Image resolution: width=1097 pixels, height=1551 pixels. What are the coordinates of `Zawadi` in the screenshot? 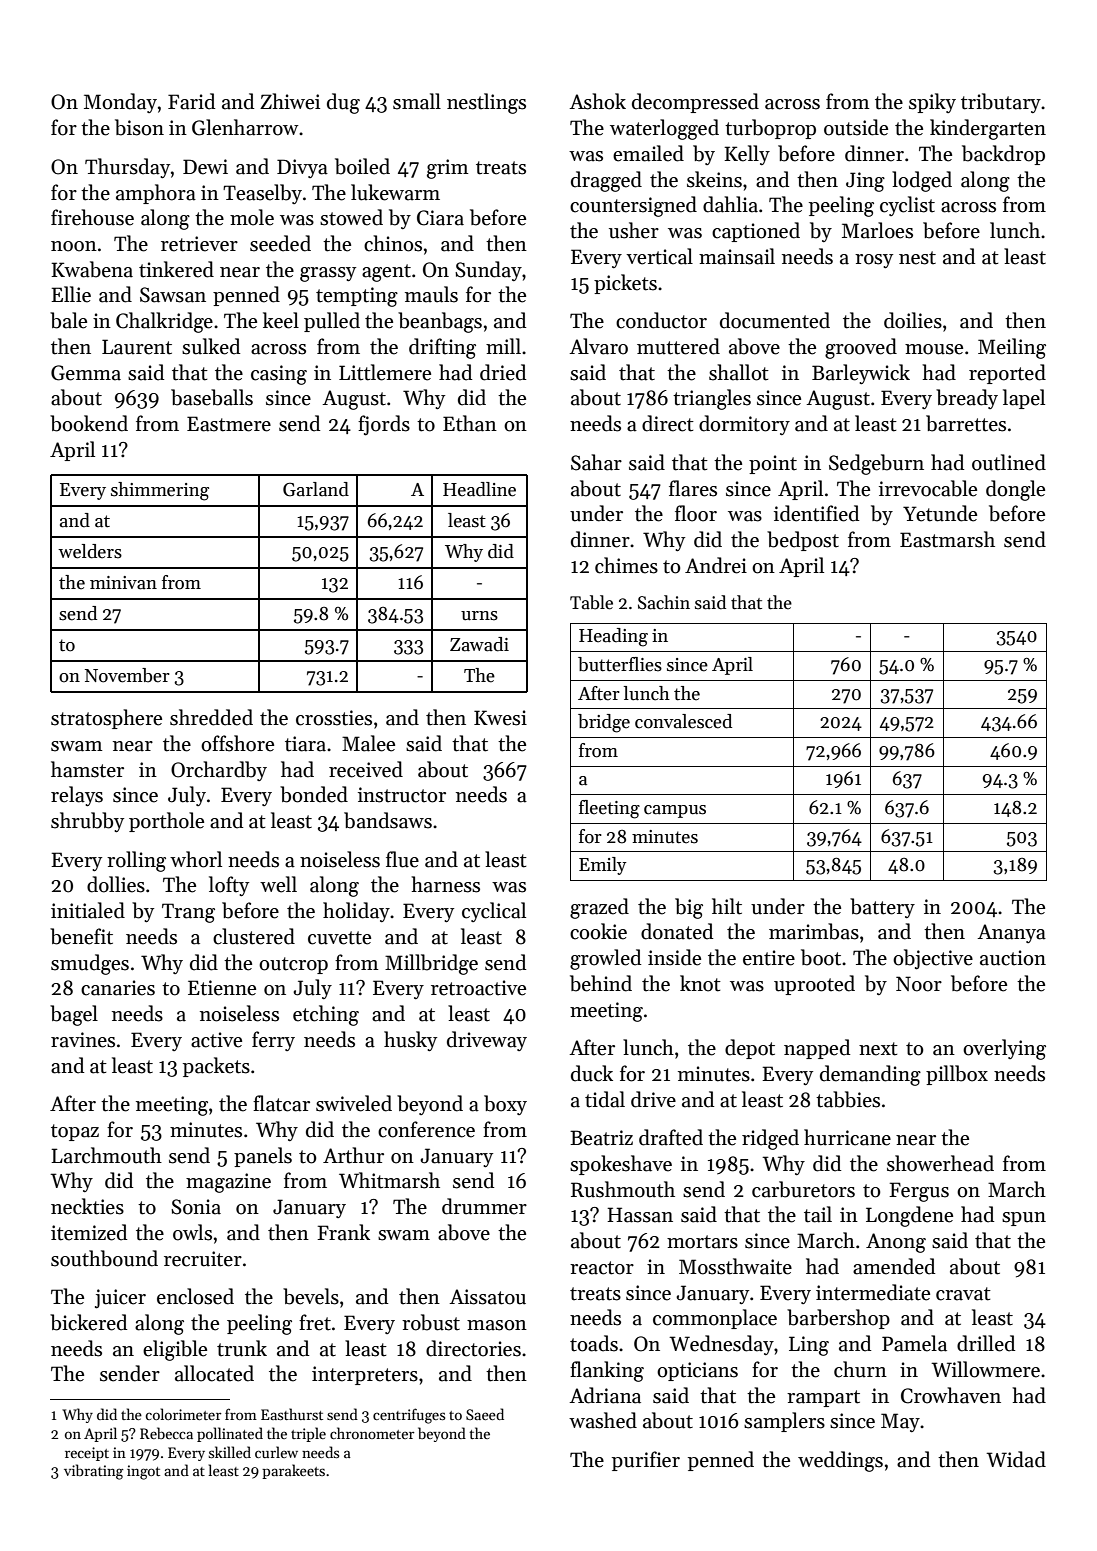 It's located at (479, 644).
